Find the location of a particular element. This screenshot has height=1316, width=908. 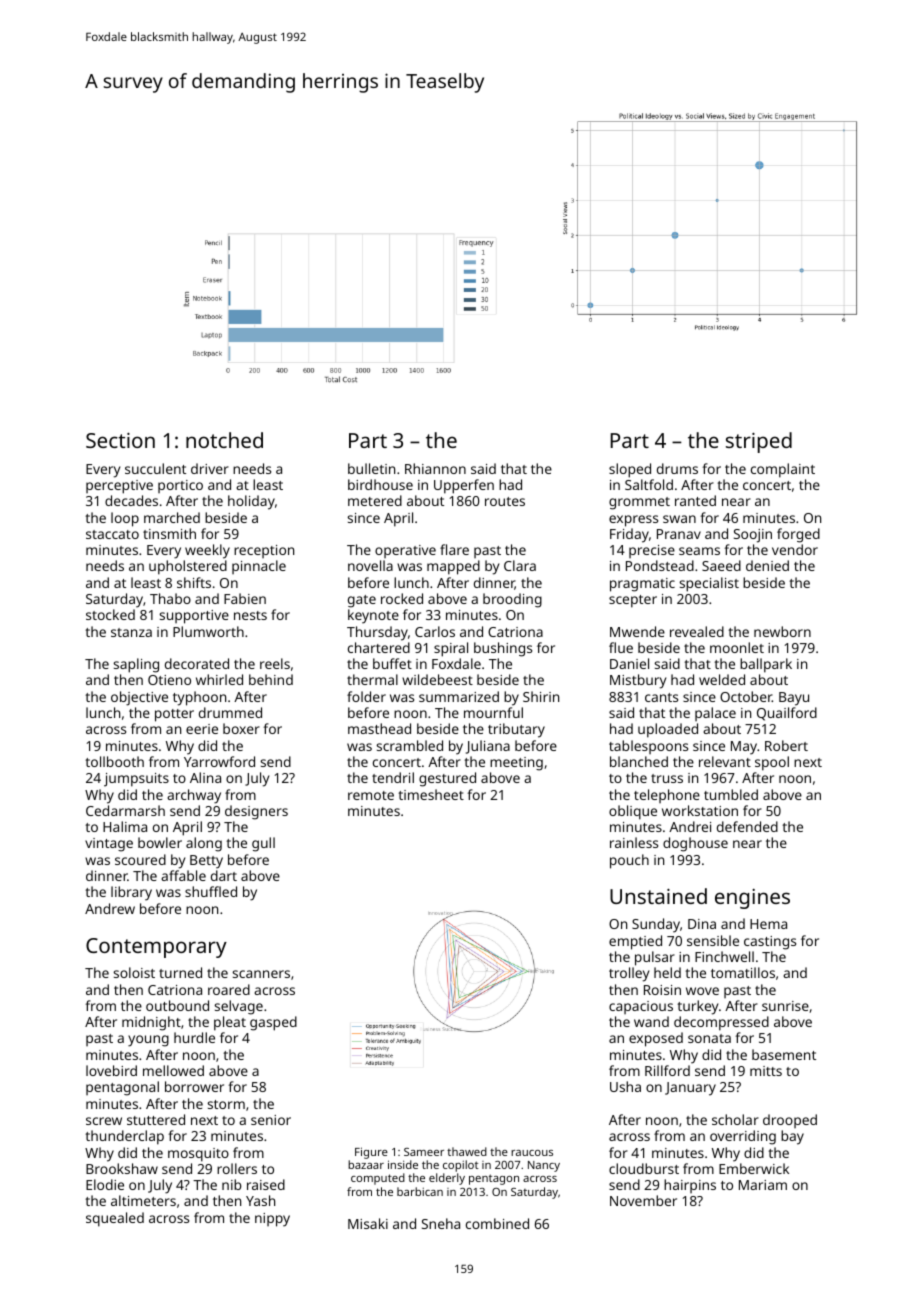

lovebird is located at coordinates (111, 1070).
